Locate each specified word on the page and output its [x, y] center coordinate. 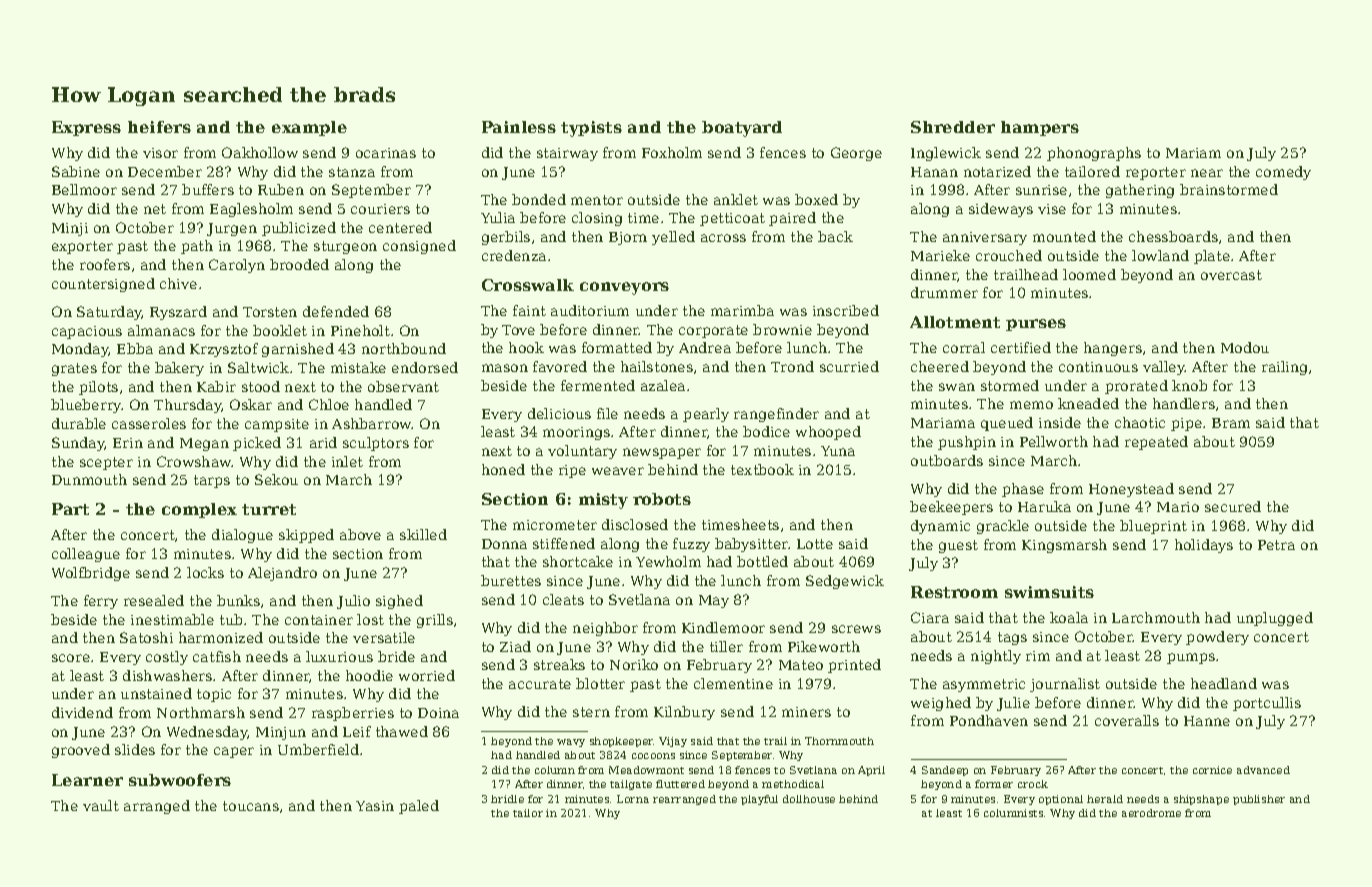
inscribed [846, 310]
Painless [519, 127]
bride [396, 656]
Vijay [673, 742]
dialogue [242, 536]
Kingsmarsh [1064, 546]
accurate [540, 684]
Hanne [1207, 721]
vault [101, 805]
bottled [762, 561]
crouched [1009, 255]
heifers [159, 127]
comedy [1283, 173]
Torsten [270, 312]
